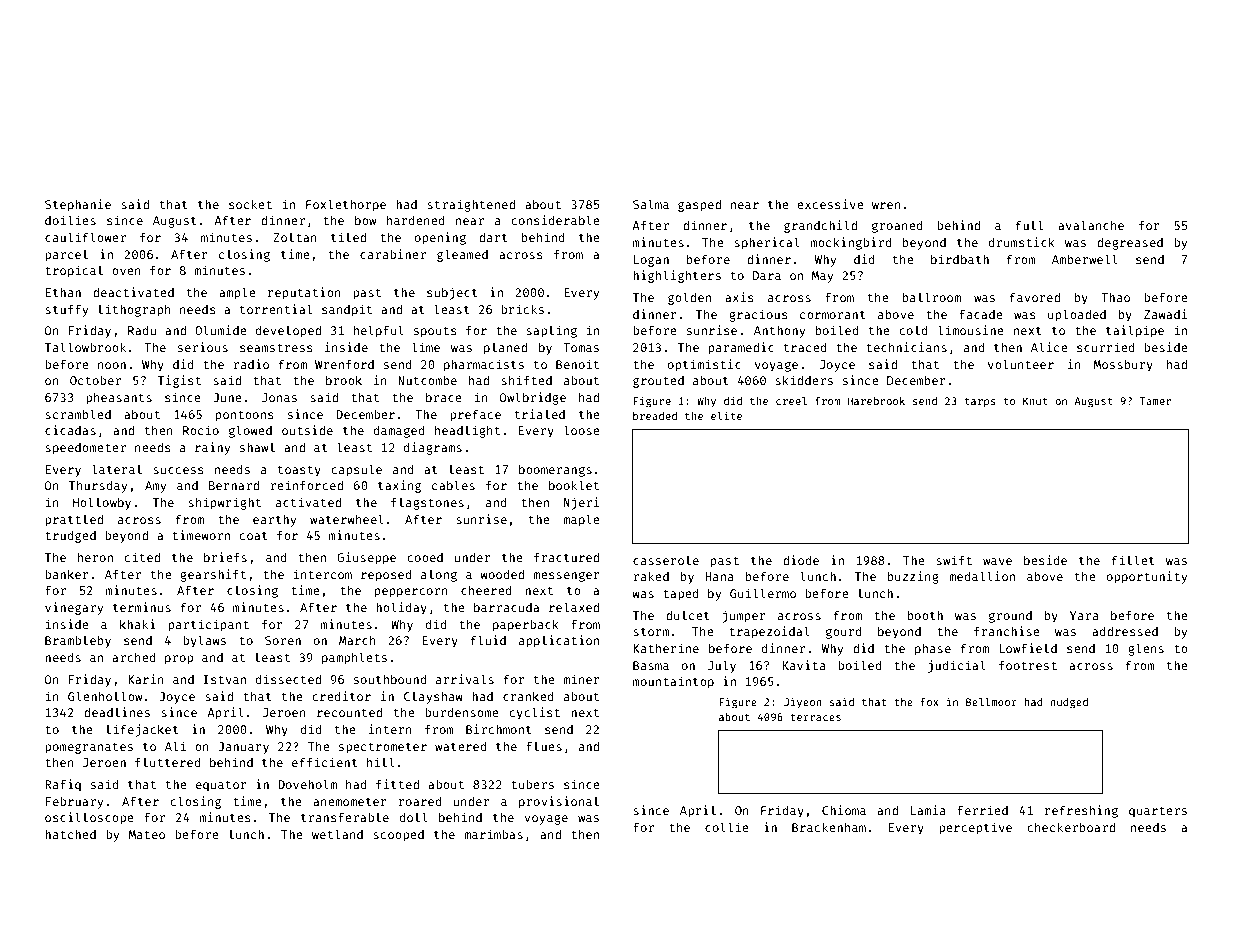 The height and width of the screenshot is (952, 1233). I want to click on Foxlethorpe, so click(346, 205).
